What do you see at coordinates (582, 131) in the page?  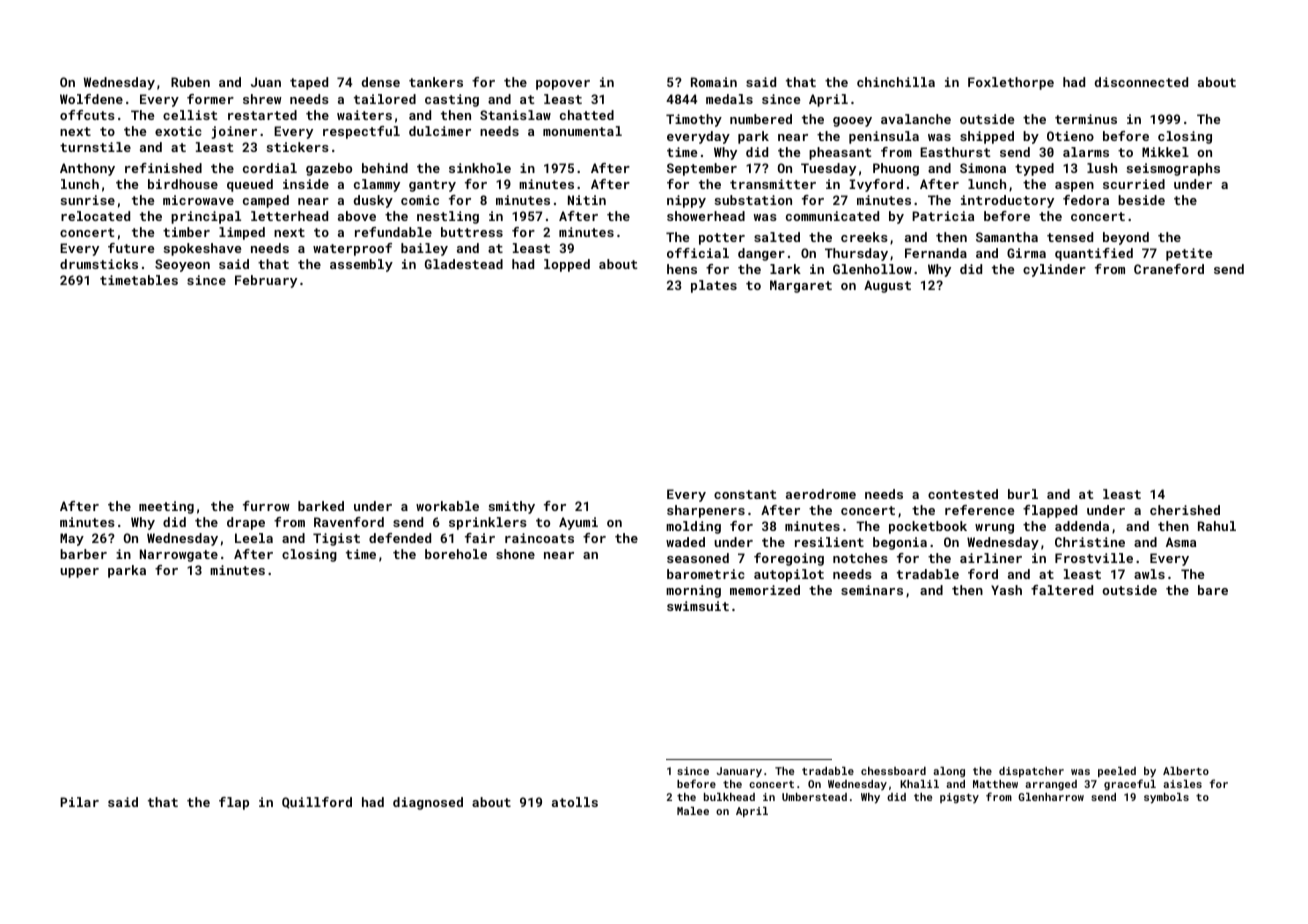 I see `monumental` at bounding box center [582, 131].
